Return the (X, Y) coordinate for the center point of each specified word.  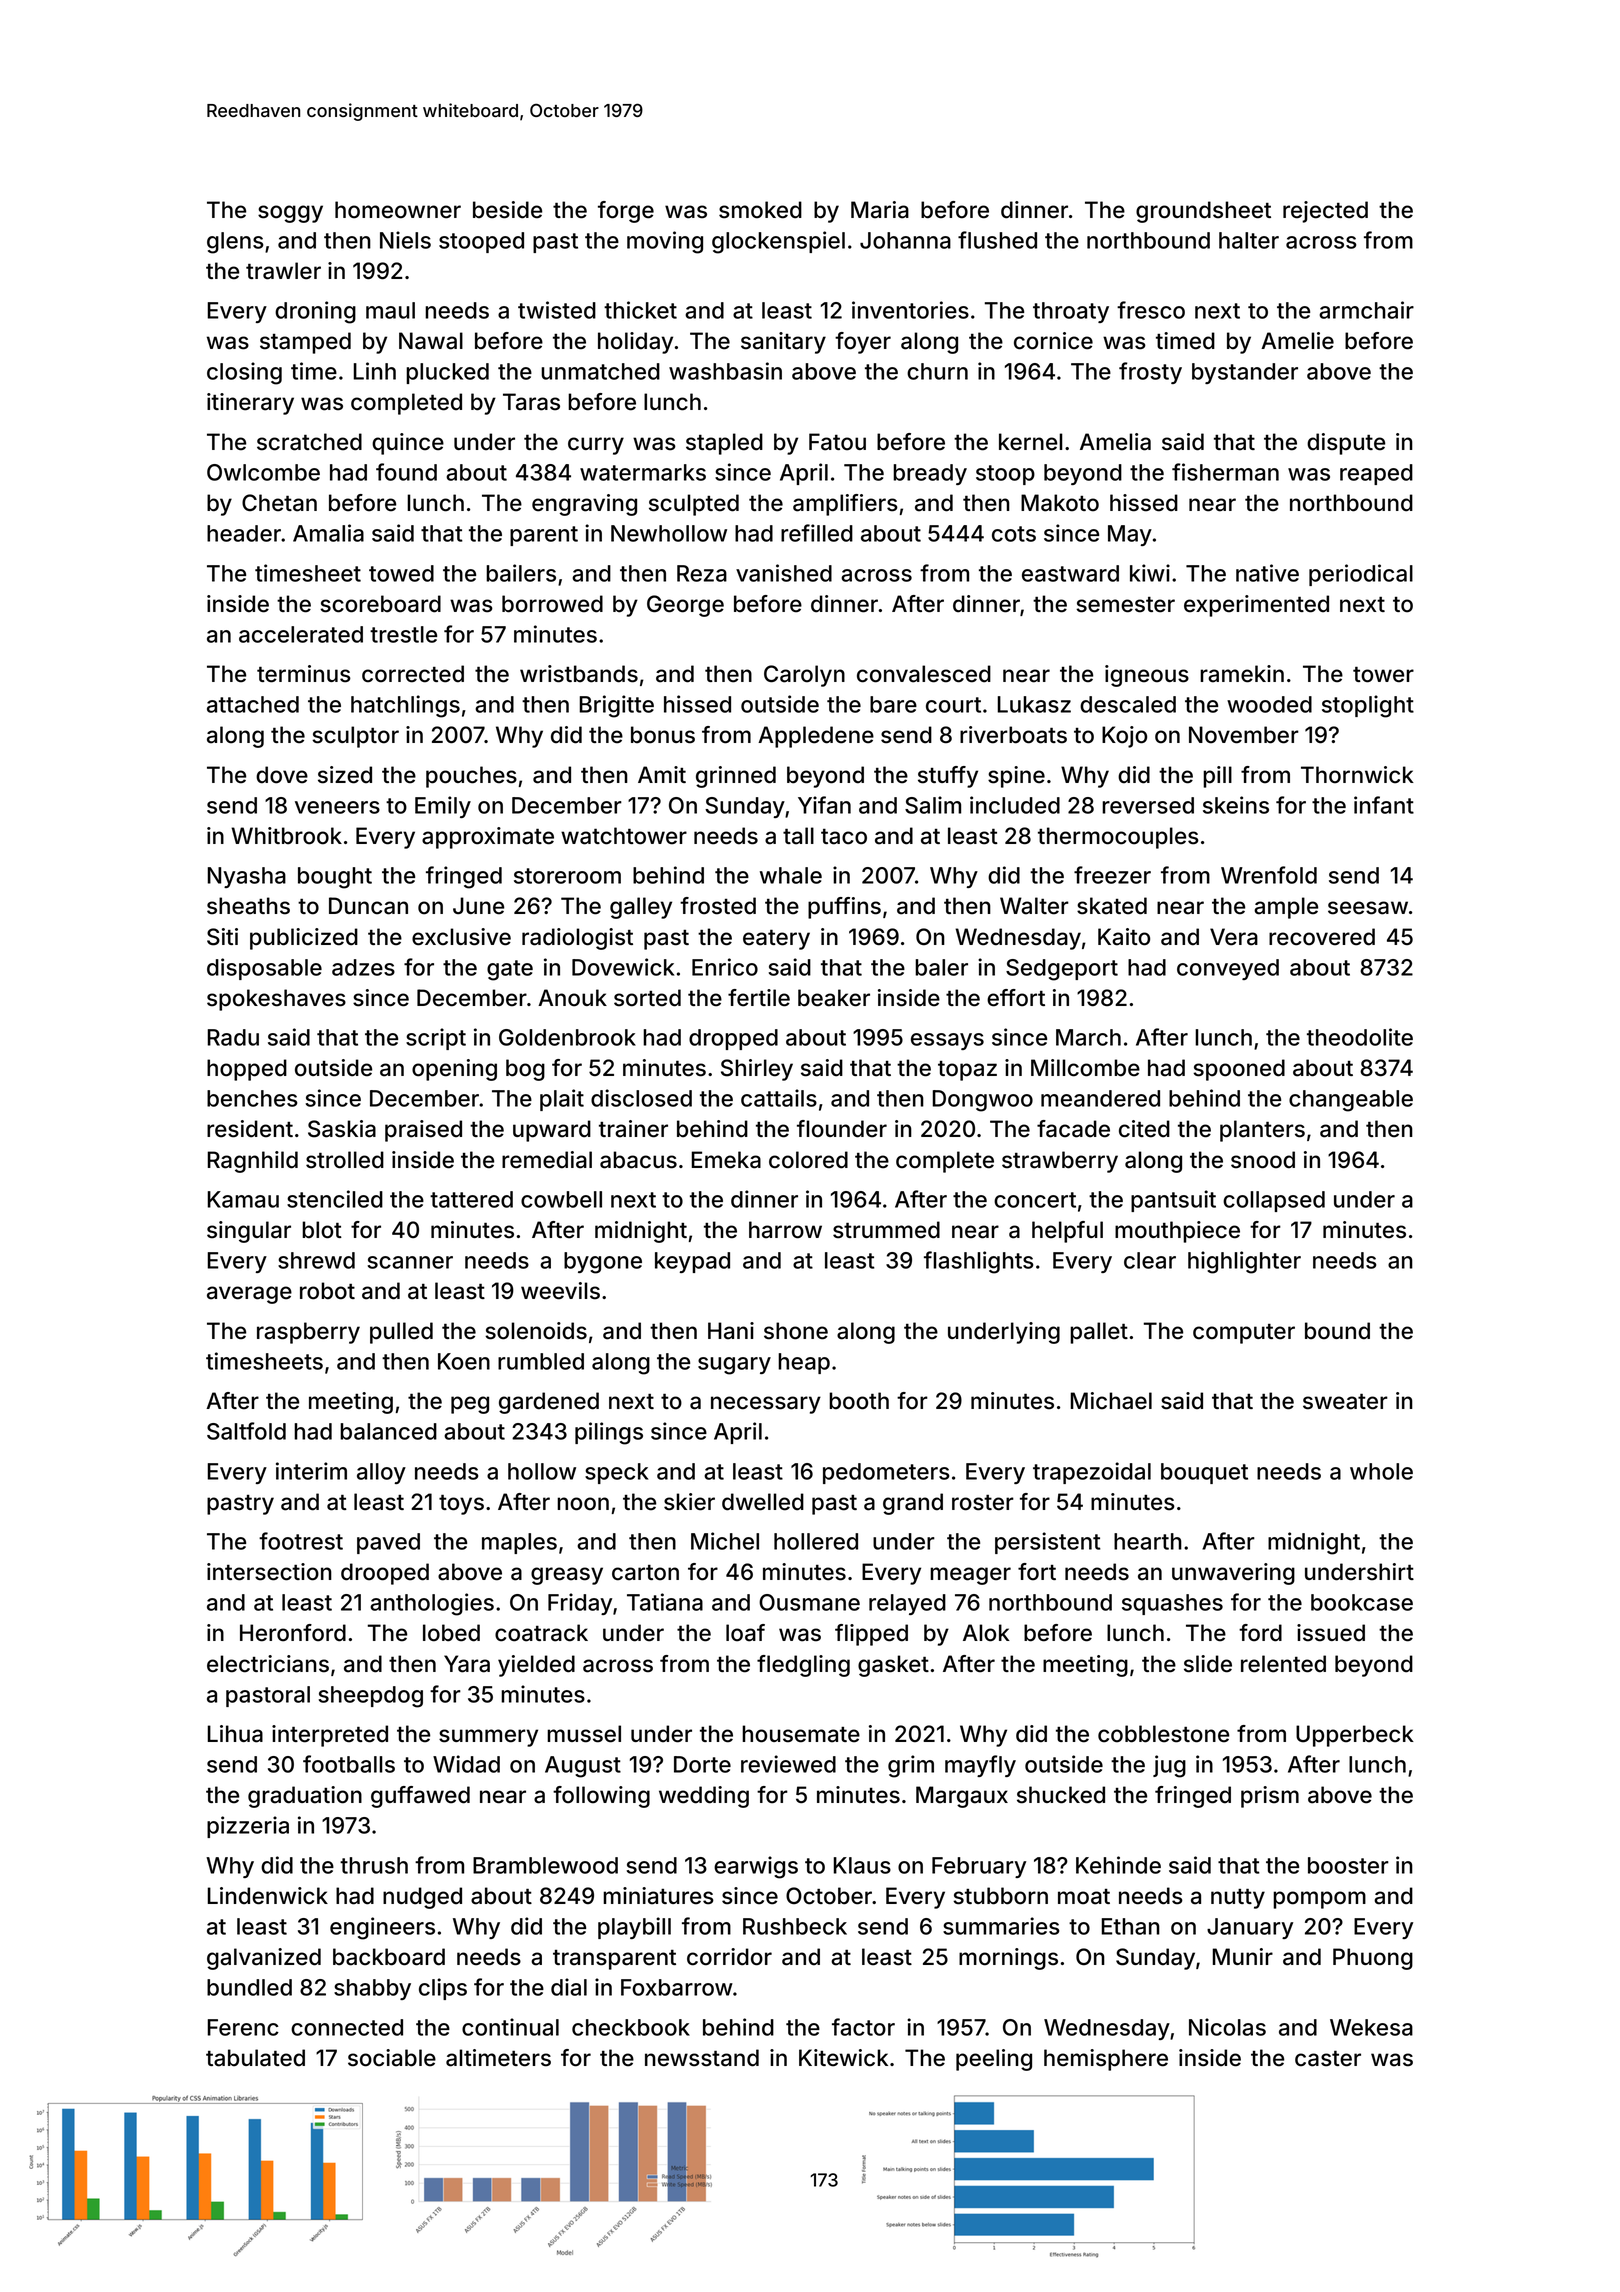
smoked (760, 210)
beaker (834, 998)
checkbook (631, 2027)
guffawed (420, 1797)
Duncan (368, 906)
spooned (1239, 1070)
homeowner (398, 210)
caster (1328, 2059)
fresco (1151, 310)
